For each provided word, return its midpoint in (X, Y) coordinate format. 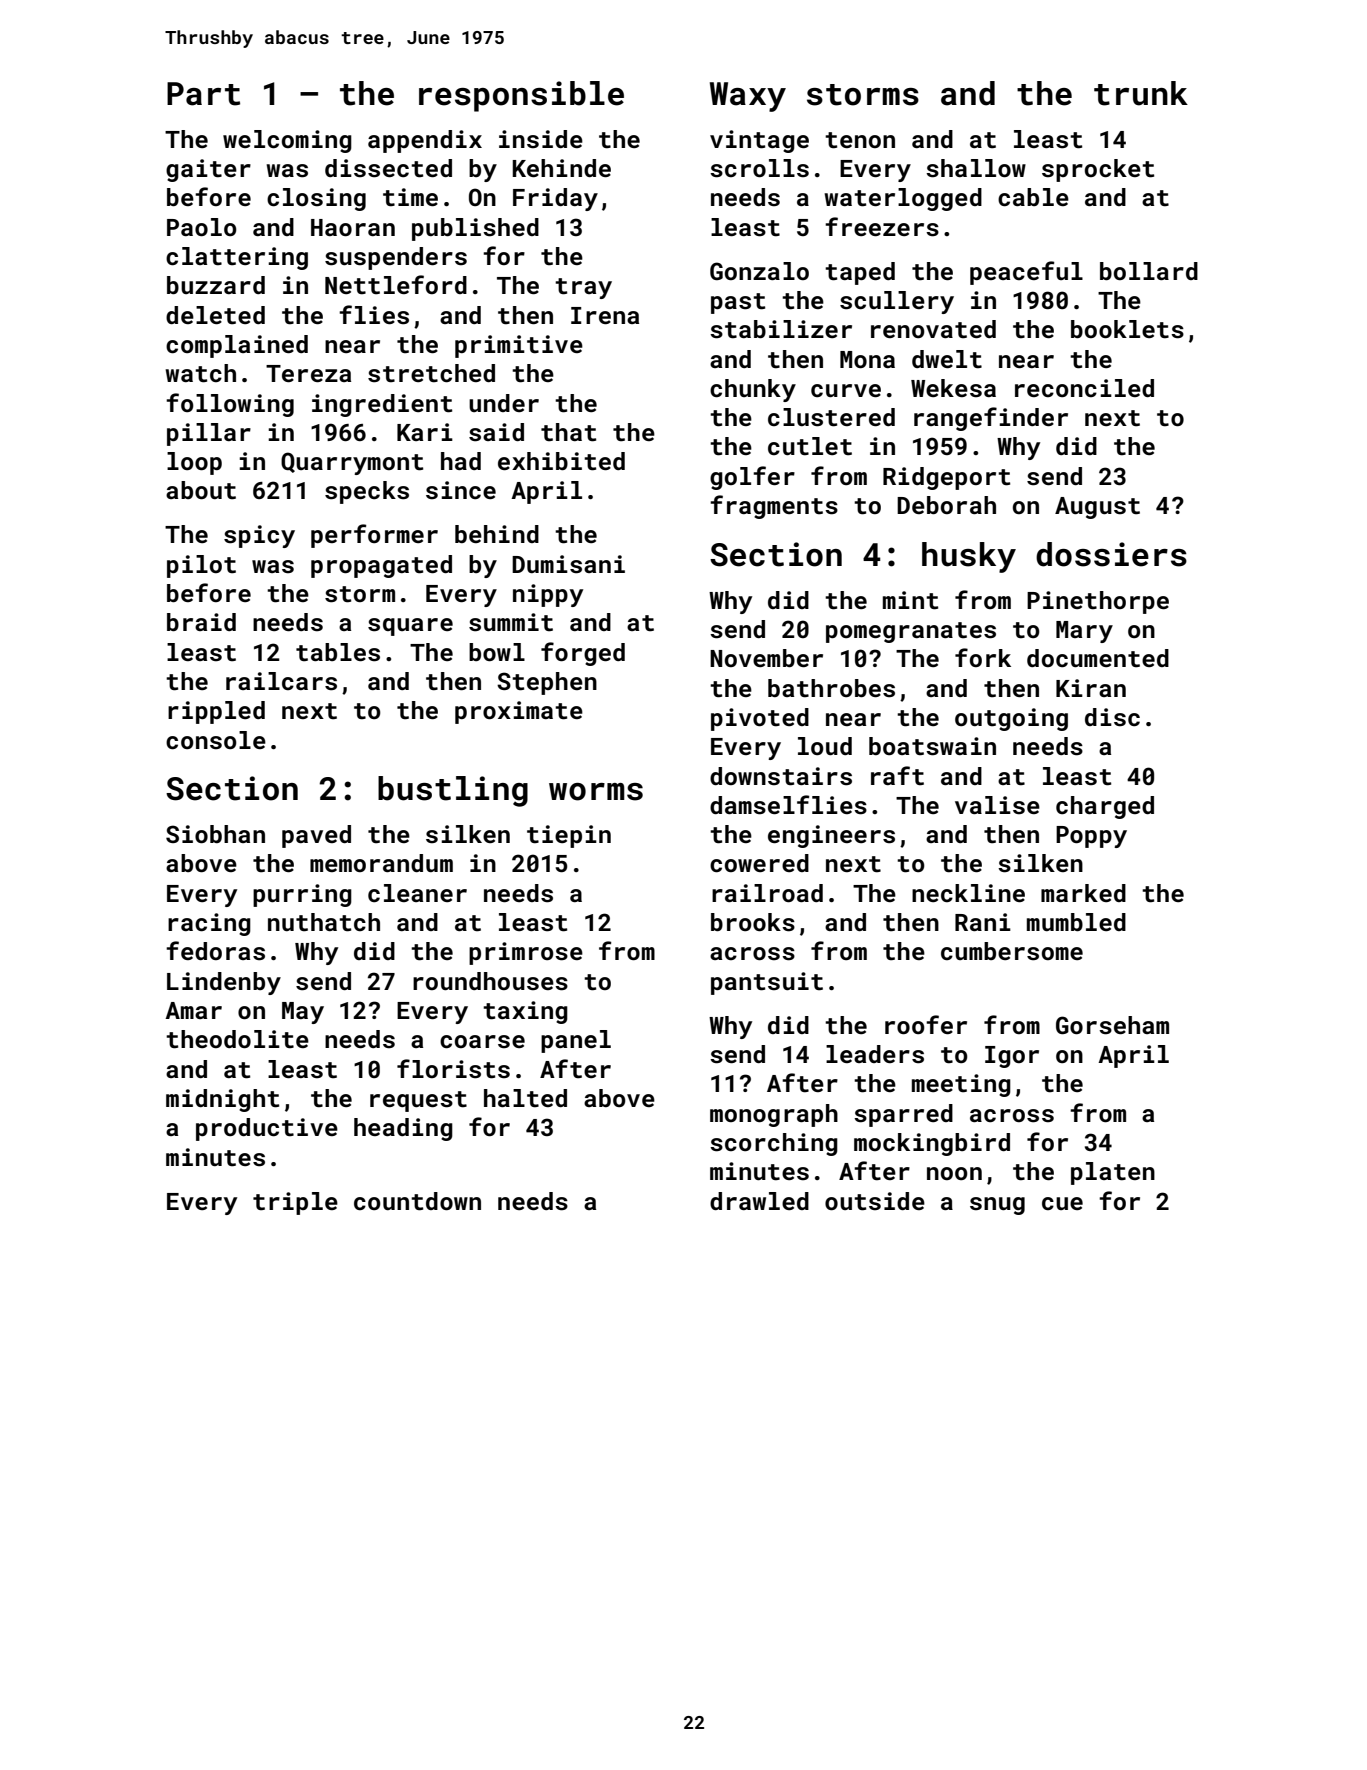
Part (203, 94)
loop (194, 463)
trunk (1141, 93)
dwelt (947, 359)
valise (997, 805)
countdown (417, 1201)
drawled (759, 1201)
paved (316, 836)
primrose (526, 953)
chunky (753, 390)
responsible (521, 96)
